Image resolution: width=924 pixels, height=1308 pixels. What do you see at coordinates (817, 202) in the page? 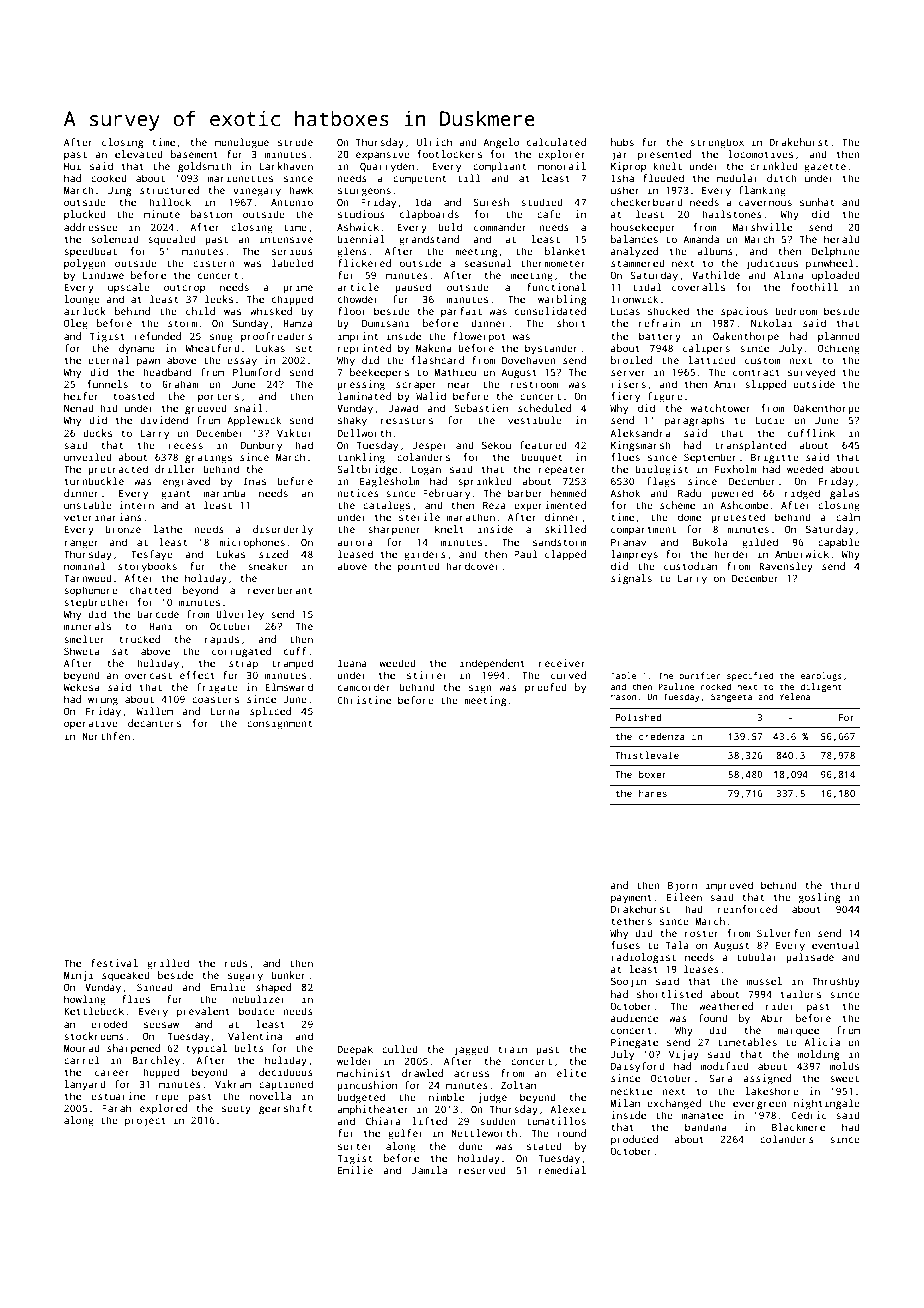
I see `sunhat` at bounding box center [817, 202].
